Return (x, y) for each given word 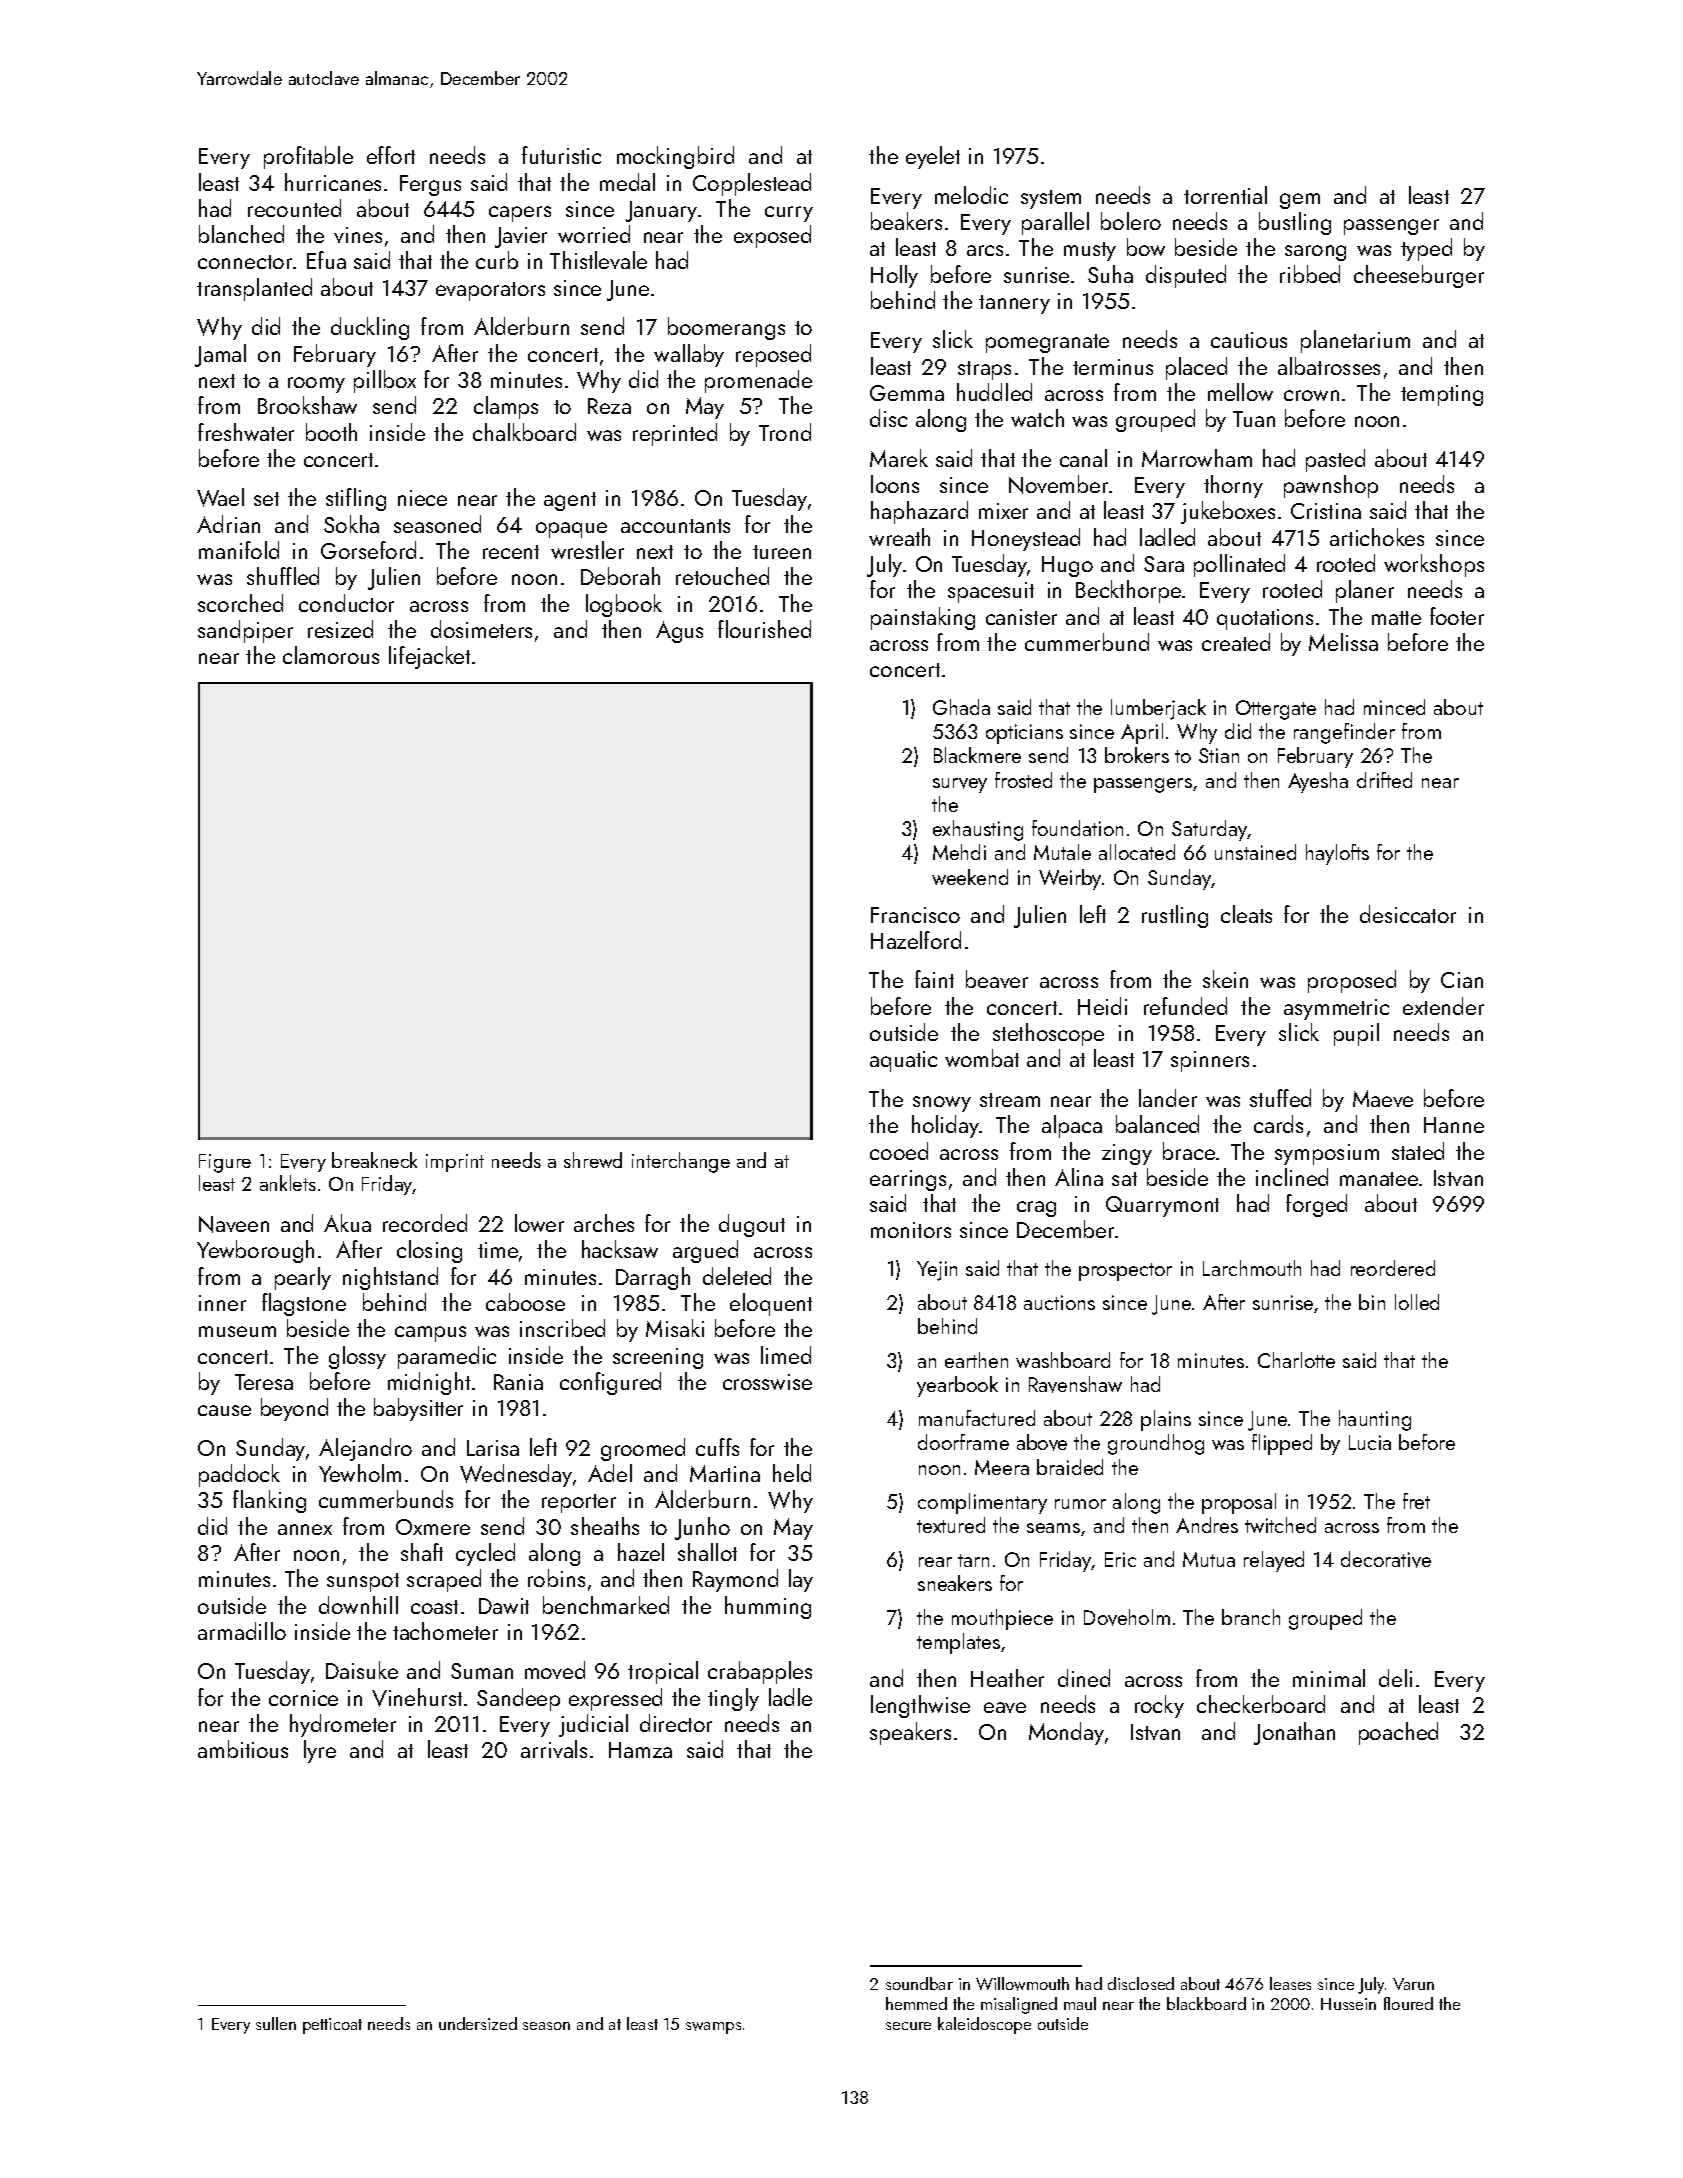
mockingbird (675, 157)
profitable (308, 157)
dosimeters (481, 629)
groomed (643, 1449)
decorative (1386, 1559)
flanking (269, 1501)
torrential (1225, 195)
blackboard (1206, 2003)
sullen (276, 2023)
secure (908, 2026)
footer (1457, 616)
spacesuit (991, 592)
